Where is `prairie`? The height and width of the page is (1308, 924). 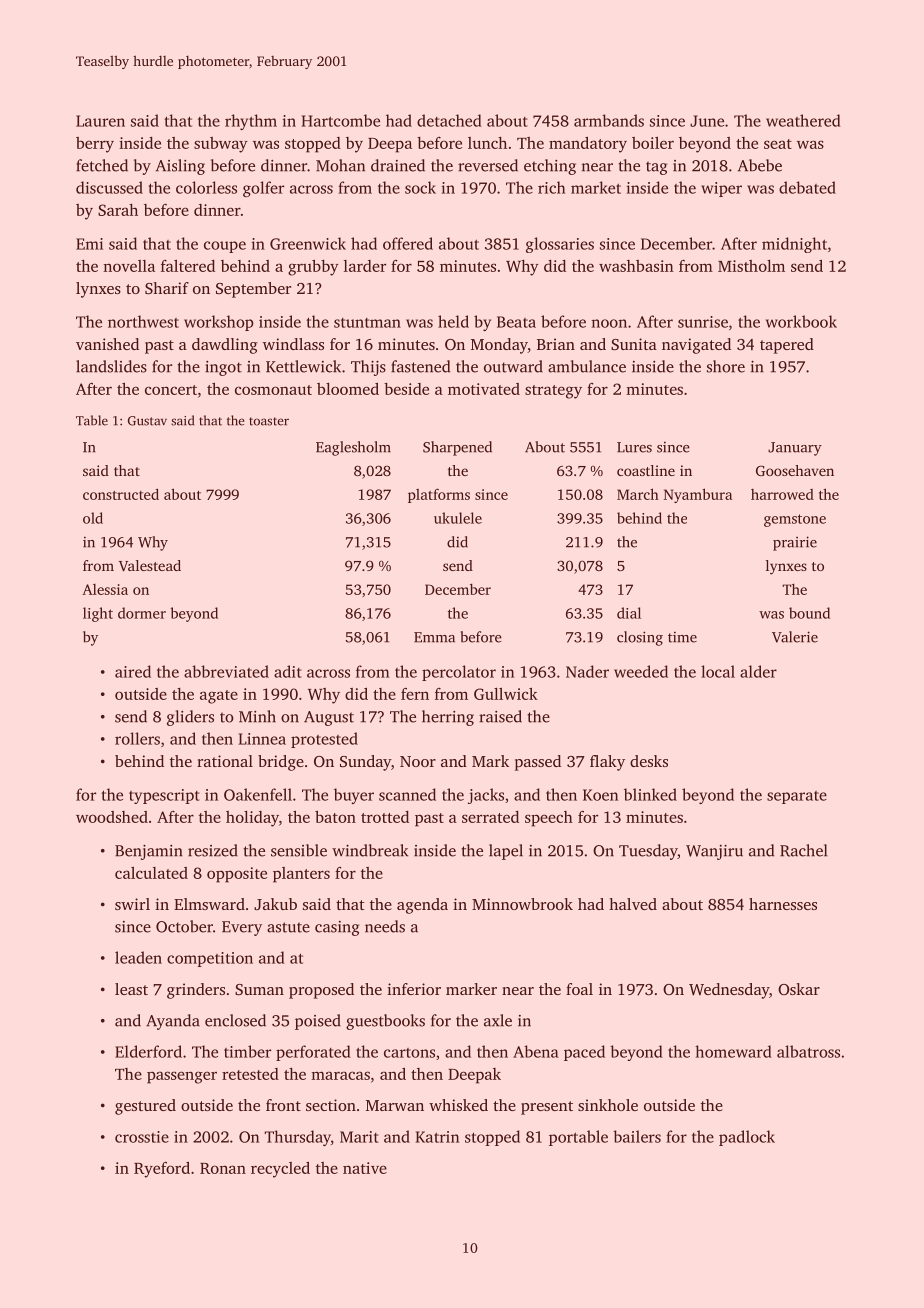 prairie is located at coordinates (795, 543).
